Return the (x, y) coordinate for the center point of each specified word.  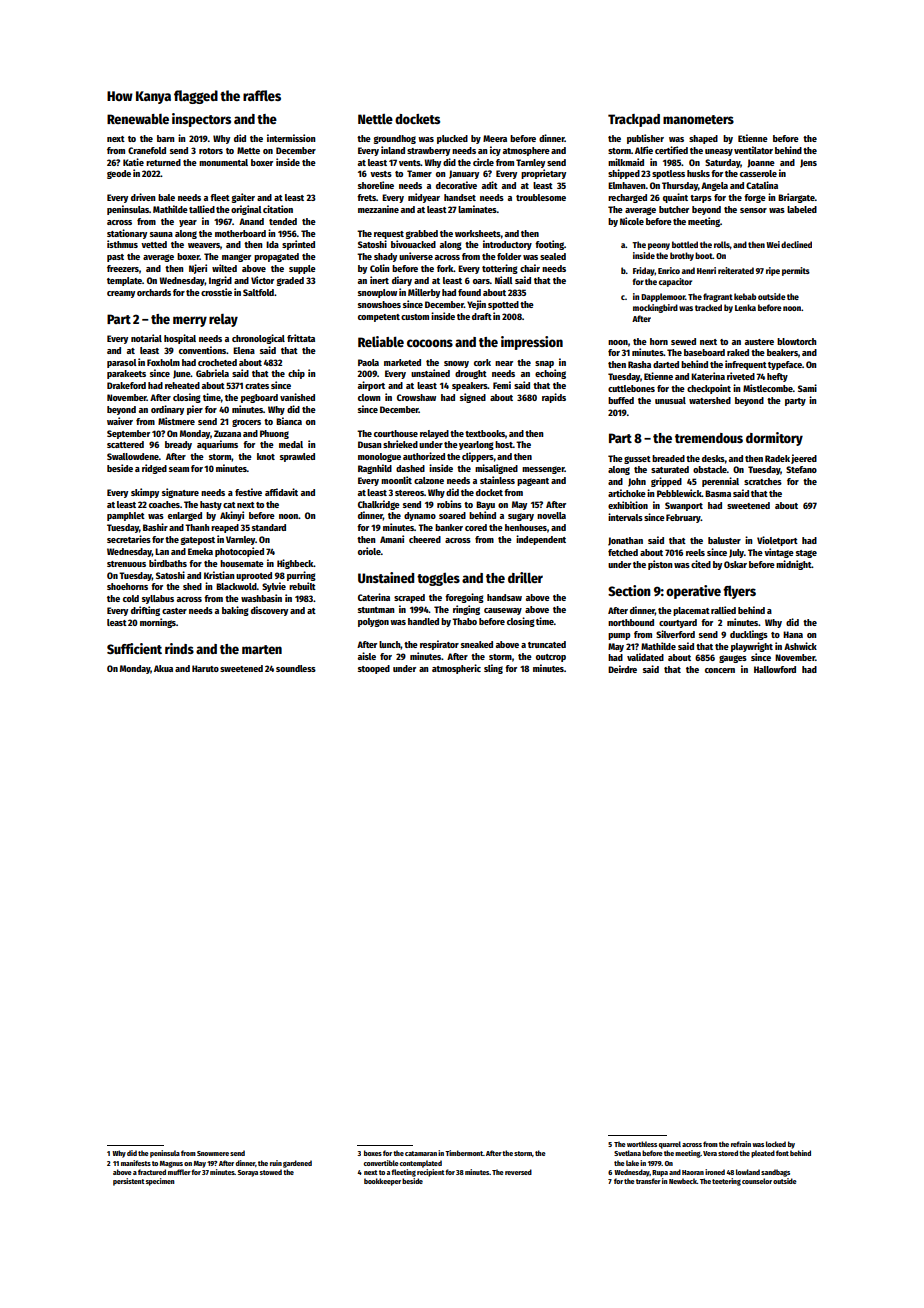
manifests (136, 1163)
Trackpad (634, 120)
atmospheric (456, 669)
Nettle (375, 119)
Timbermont (464, 1153)
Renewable (138, 119)
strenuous (126, 564)
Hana (793, 634)
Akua (163, 668)
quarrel (670, 1145)
